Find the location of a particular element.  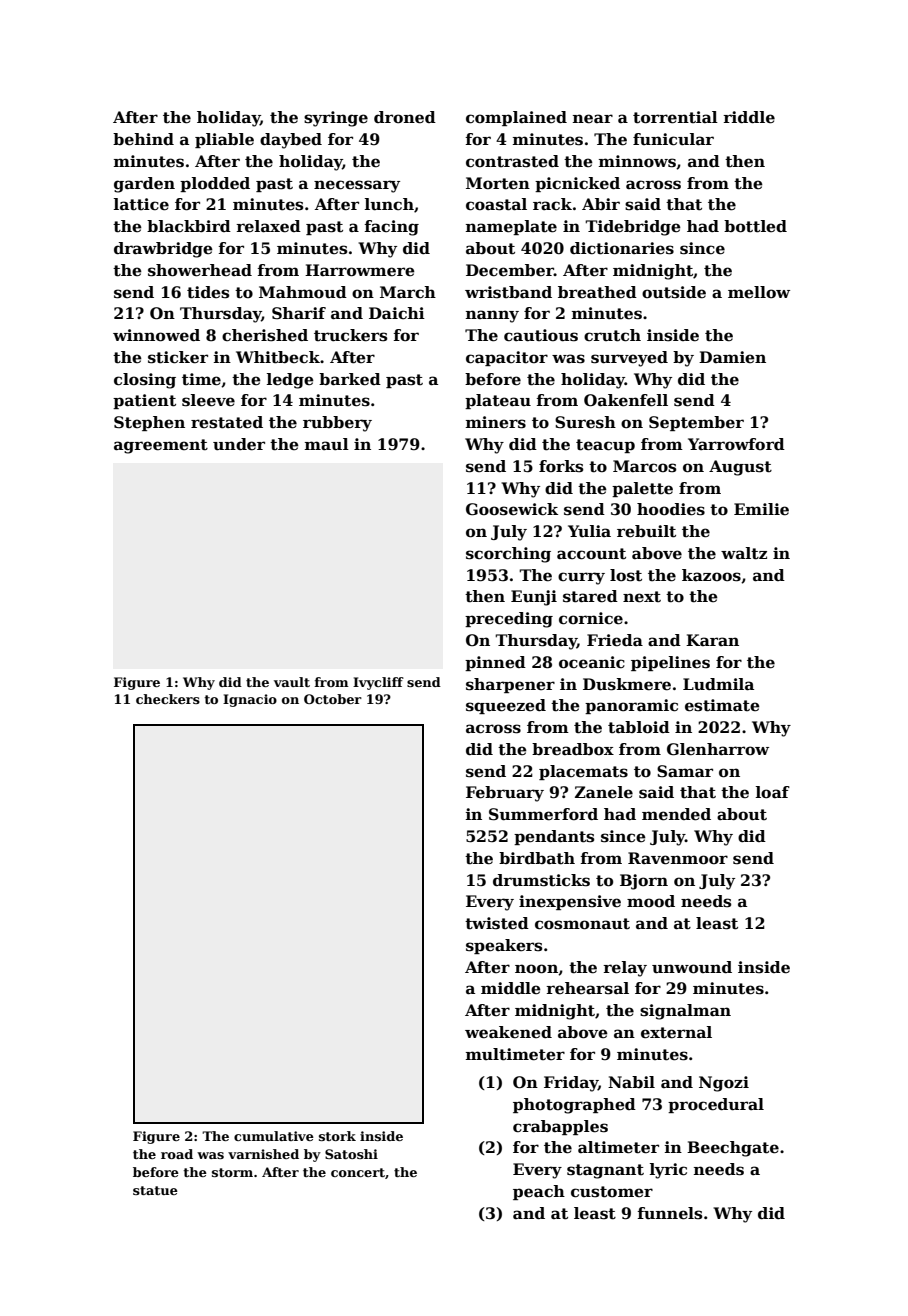

Ignacio is located at coordinates (250, 700).
